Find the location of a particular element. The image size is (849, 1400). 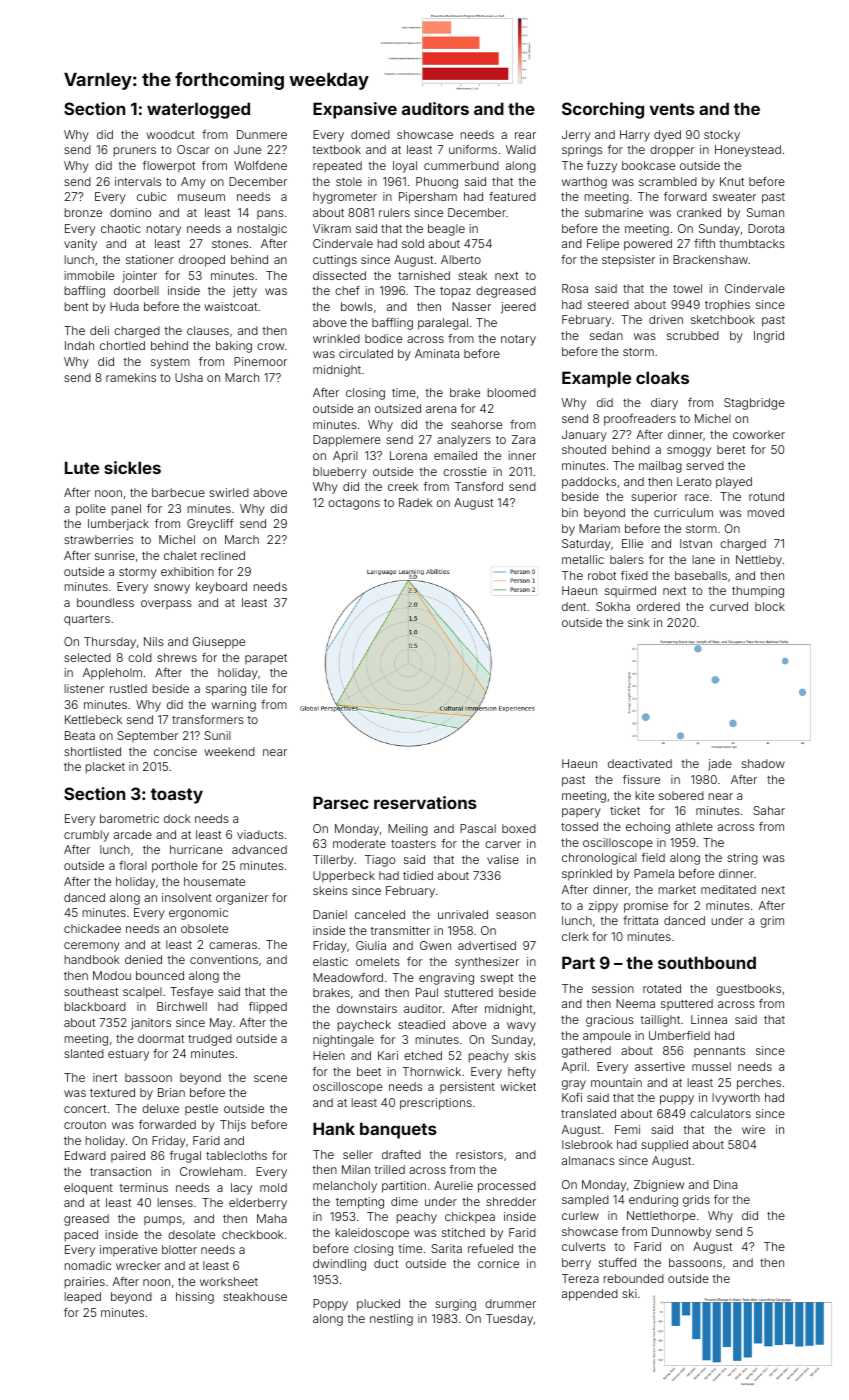

vents is located at coordinates (672, 109).
